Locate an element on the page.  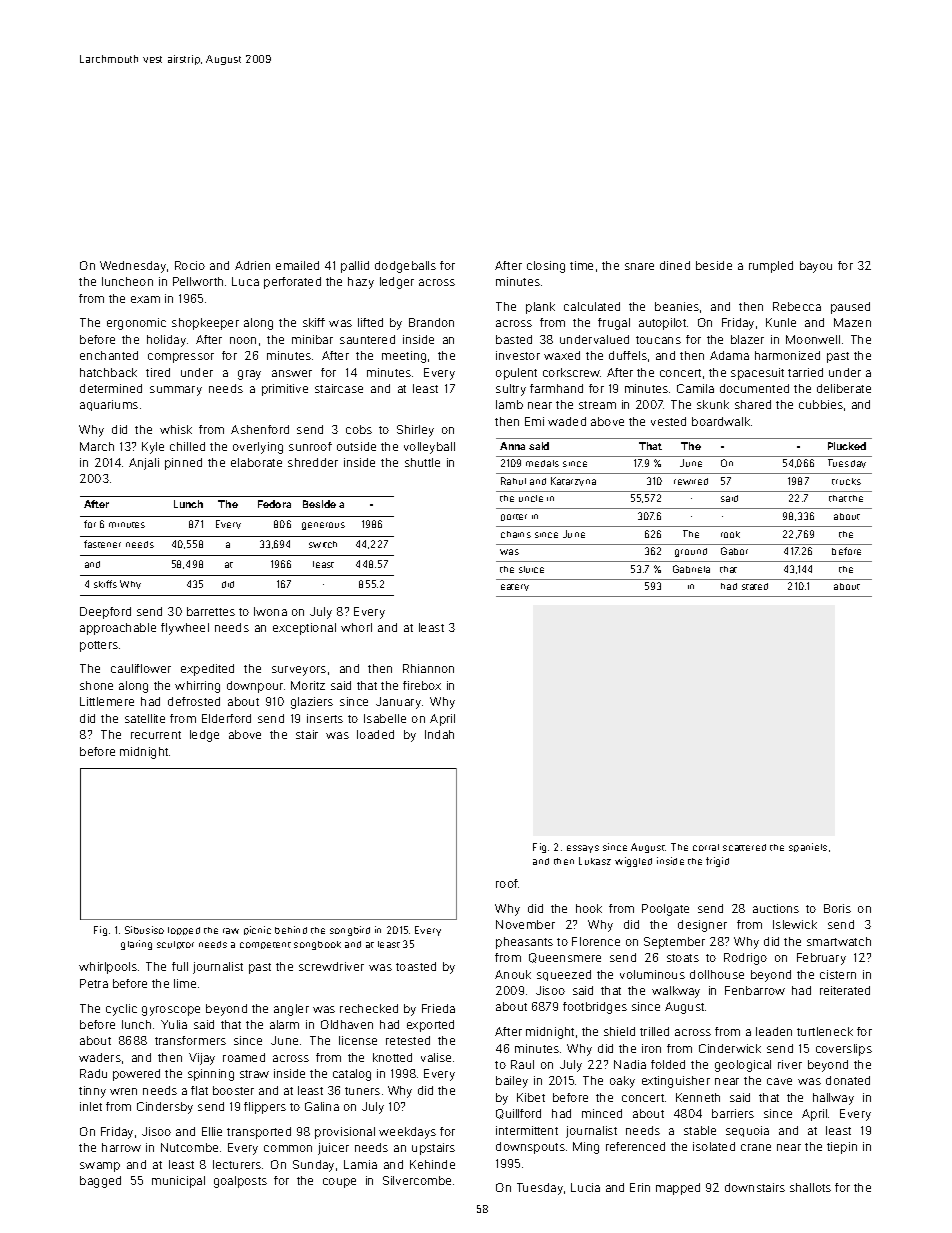
closing is located at coordinates (546, 267).
